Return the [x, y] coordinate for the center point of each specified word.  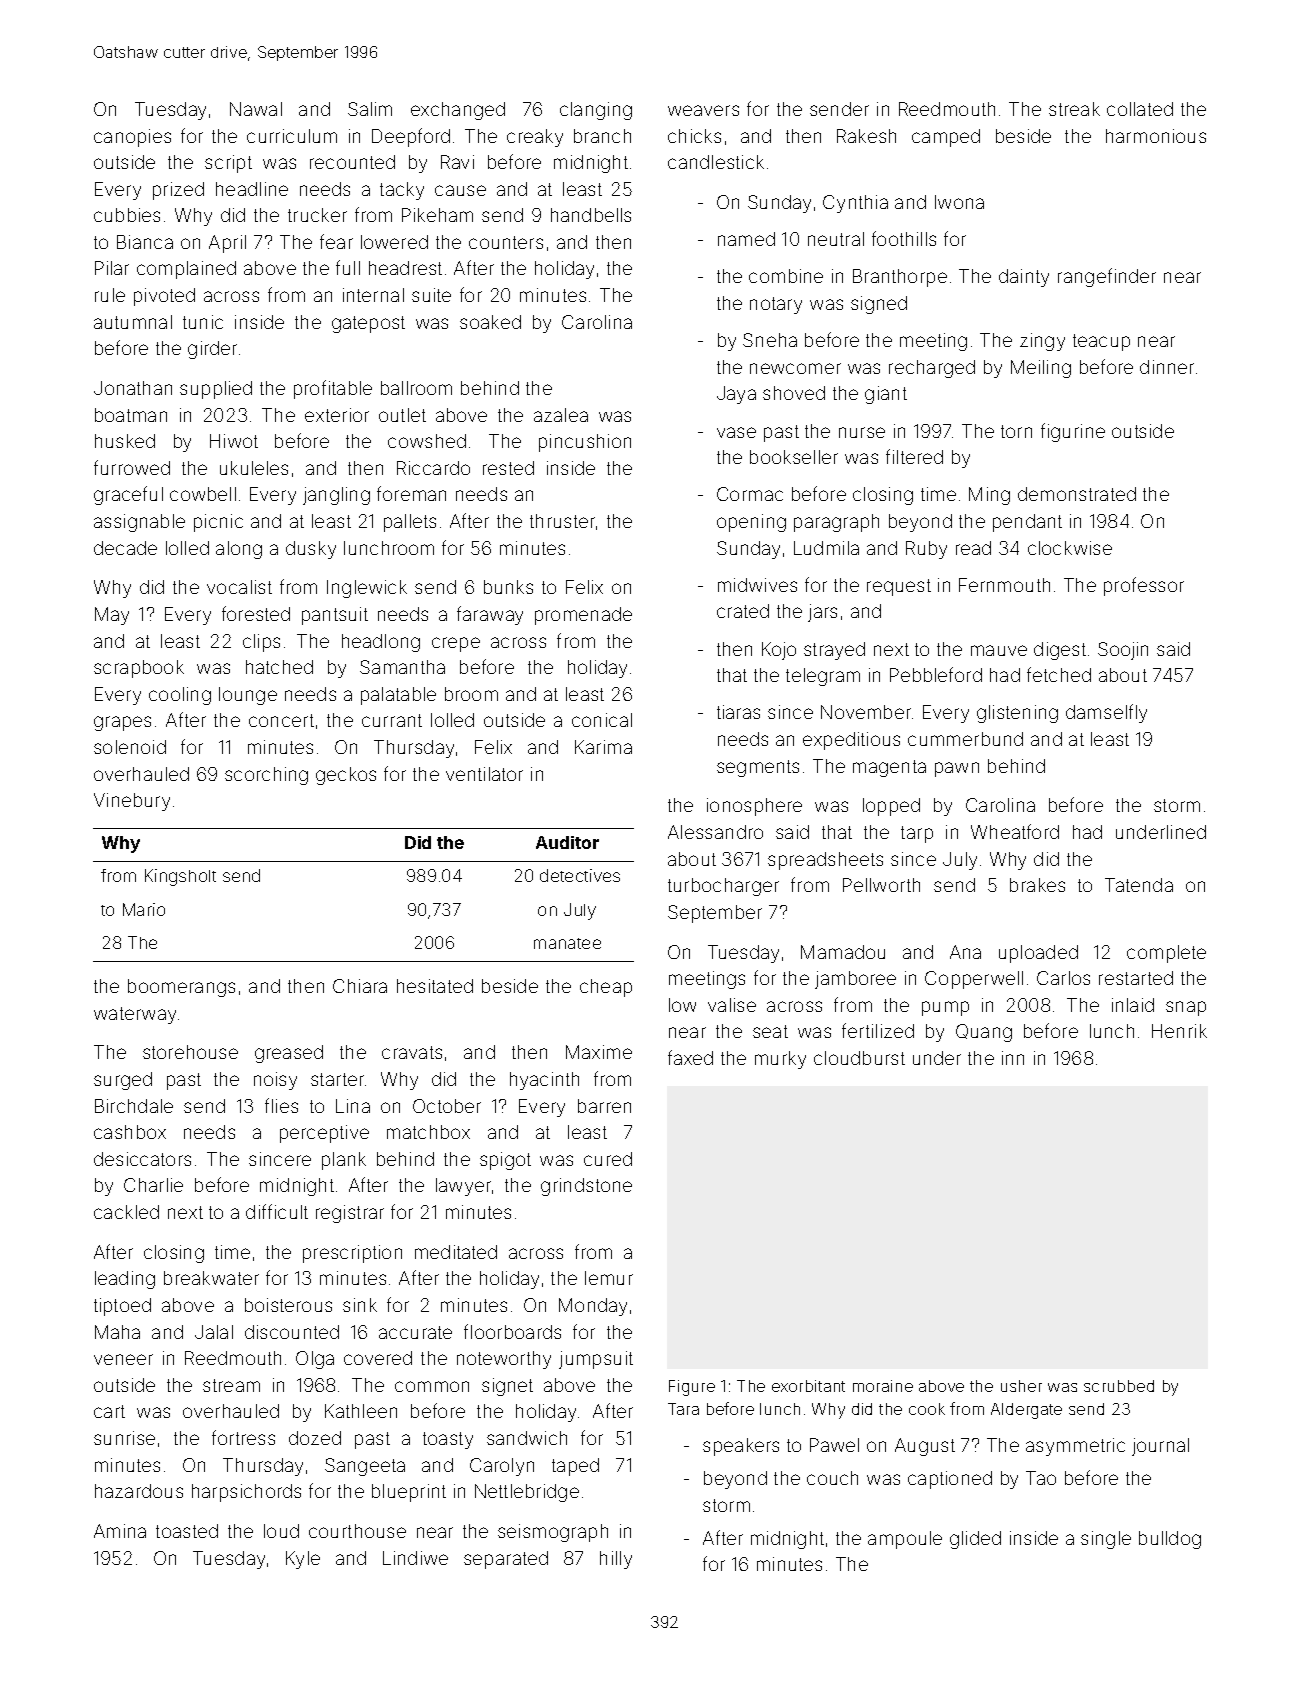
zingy [1042, 342]
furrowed [132, 467]
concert [281, 720]
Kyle [303, 1560]
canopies [132, 138]
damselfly [1106, 713]
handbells [591, 215]
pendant [1027, 523]
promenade [583, 616]
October [447, 1106]
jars [822, 613]
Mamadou [843, 952]
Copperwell [974, 980]
